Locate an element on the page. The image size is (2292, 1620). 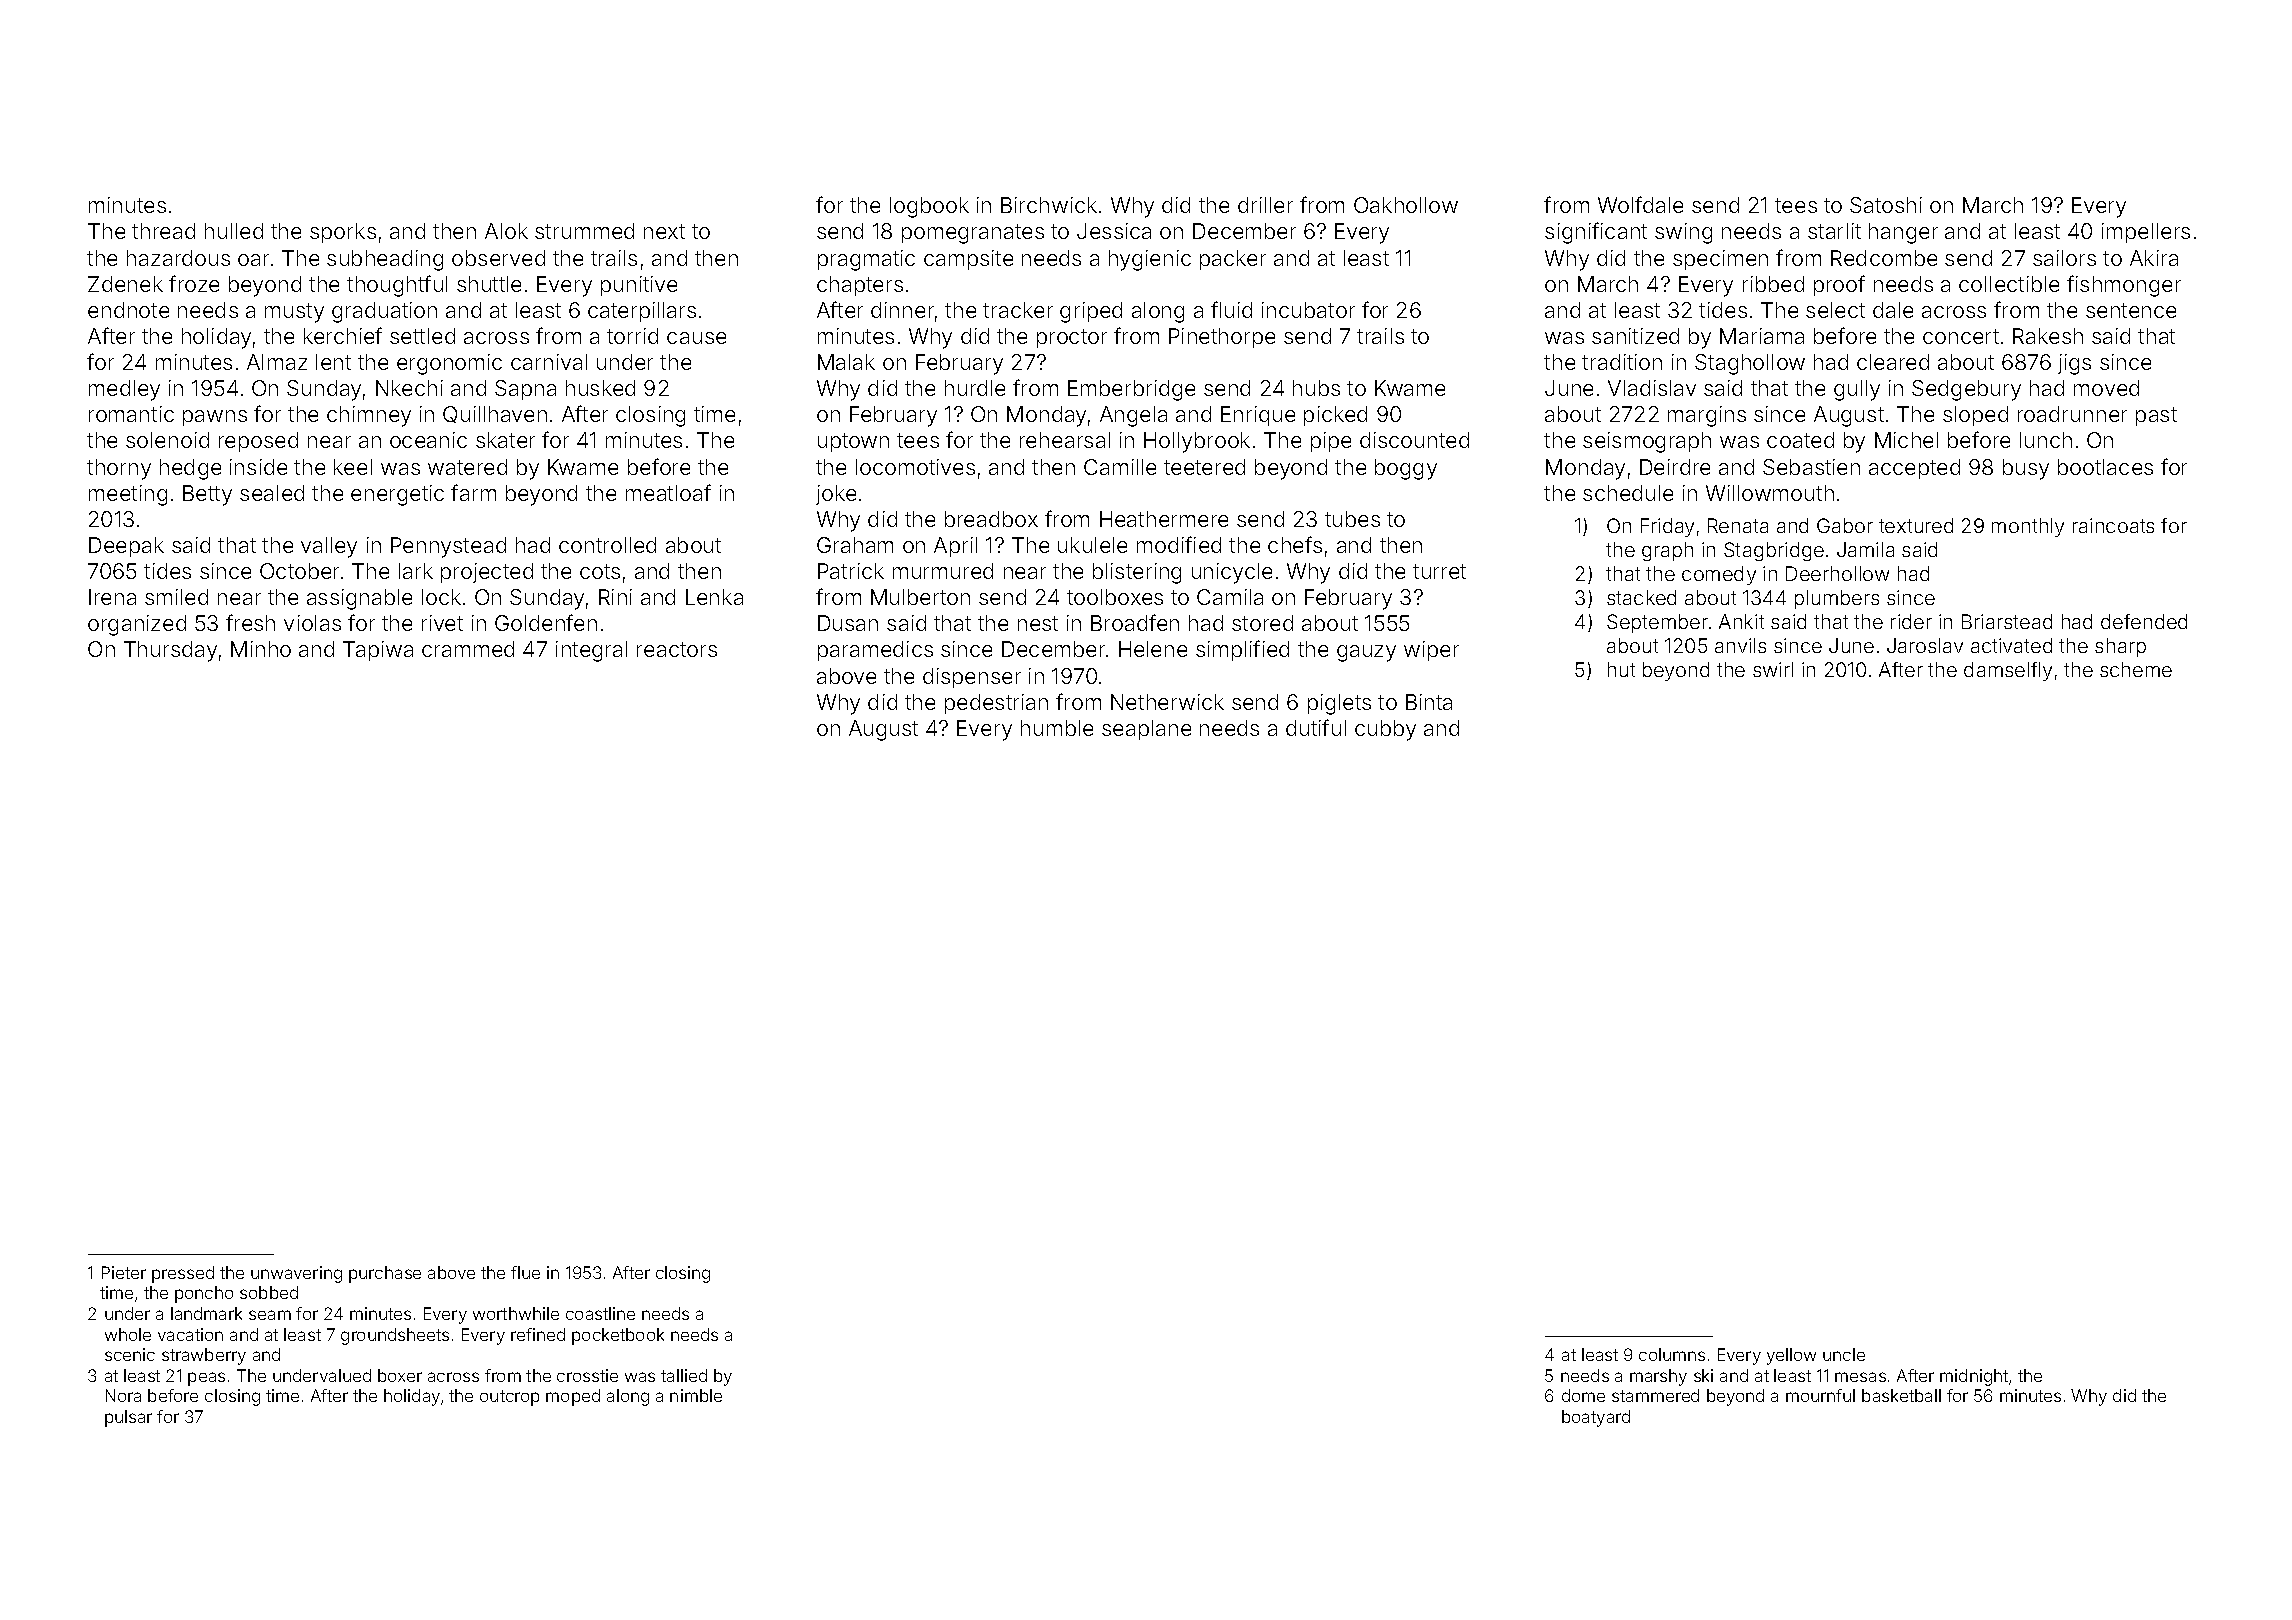
Thursday is located at coordinates (170, 651).
